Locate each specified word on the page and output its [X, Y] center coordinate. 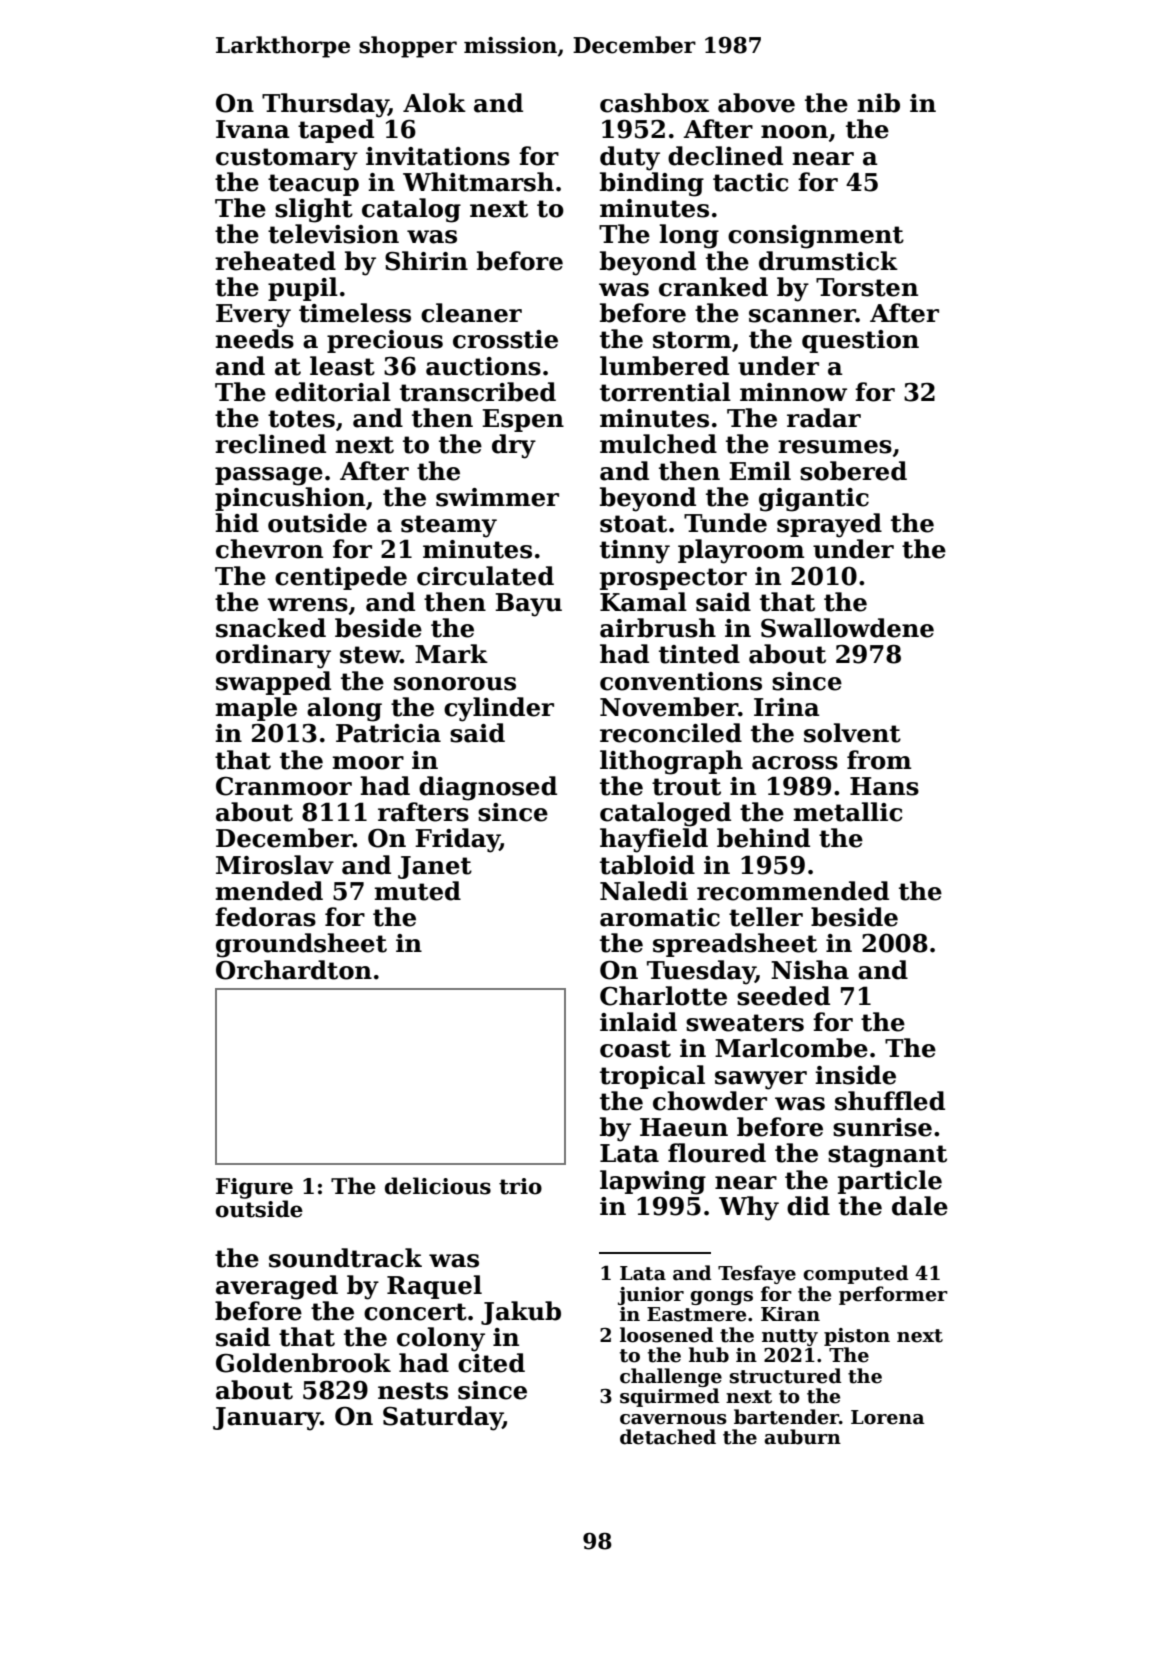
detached [668, 1437]
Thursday [325, 105]
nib [878, 103]
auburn [802, 1437]
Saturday [443, 1418]
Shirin [426, 261]
